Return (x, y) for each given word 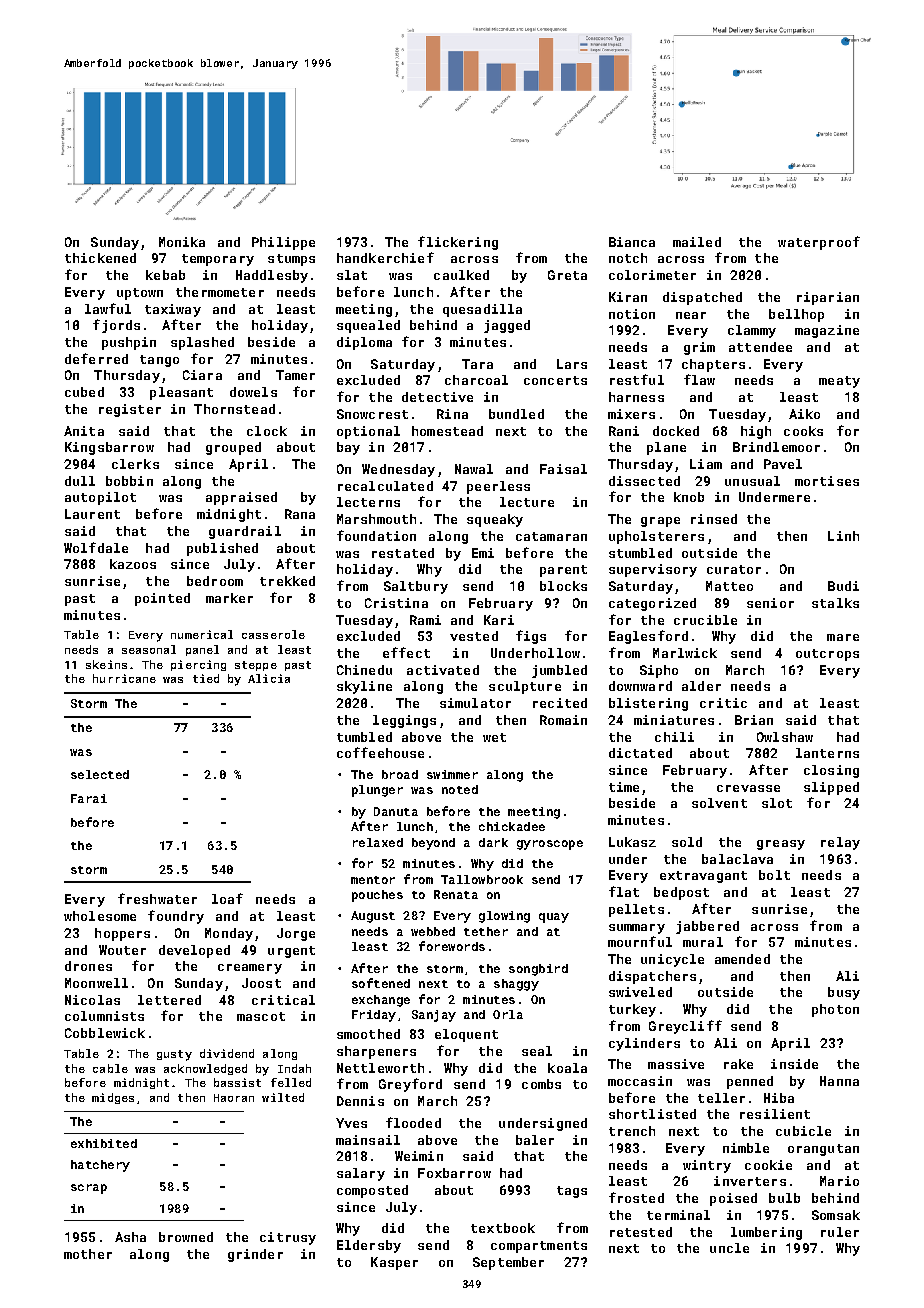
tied (206, 678)
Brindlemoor (776, 447)
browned (186, 1237)
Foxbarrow (454, 1173)
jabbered (707, 927)
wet (494, 737)
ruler (840, 1232)
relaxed (378, 842)
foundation (376, 535)
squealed (368, 326)
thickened (100, 258)
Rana (300, 514)
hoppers (122, 934)
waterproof (819, 243)
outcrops (827, 655)
